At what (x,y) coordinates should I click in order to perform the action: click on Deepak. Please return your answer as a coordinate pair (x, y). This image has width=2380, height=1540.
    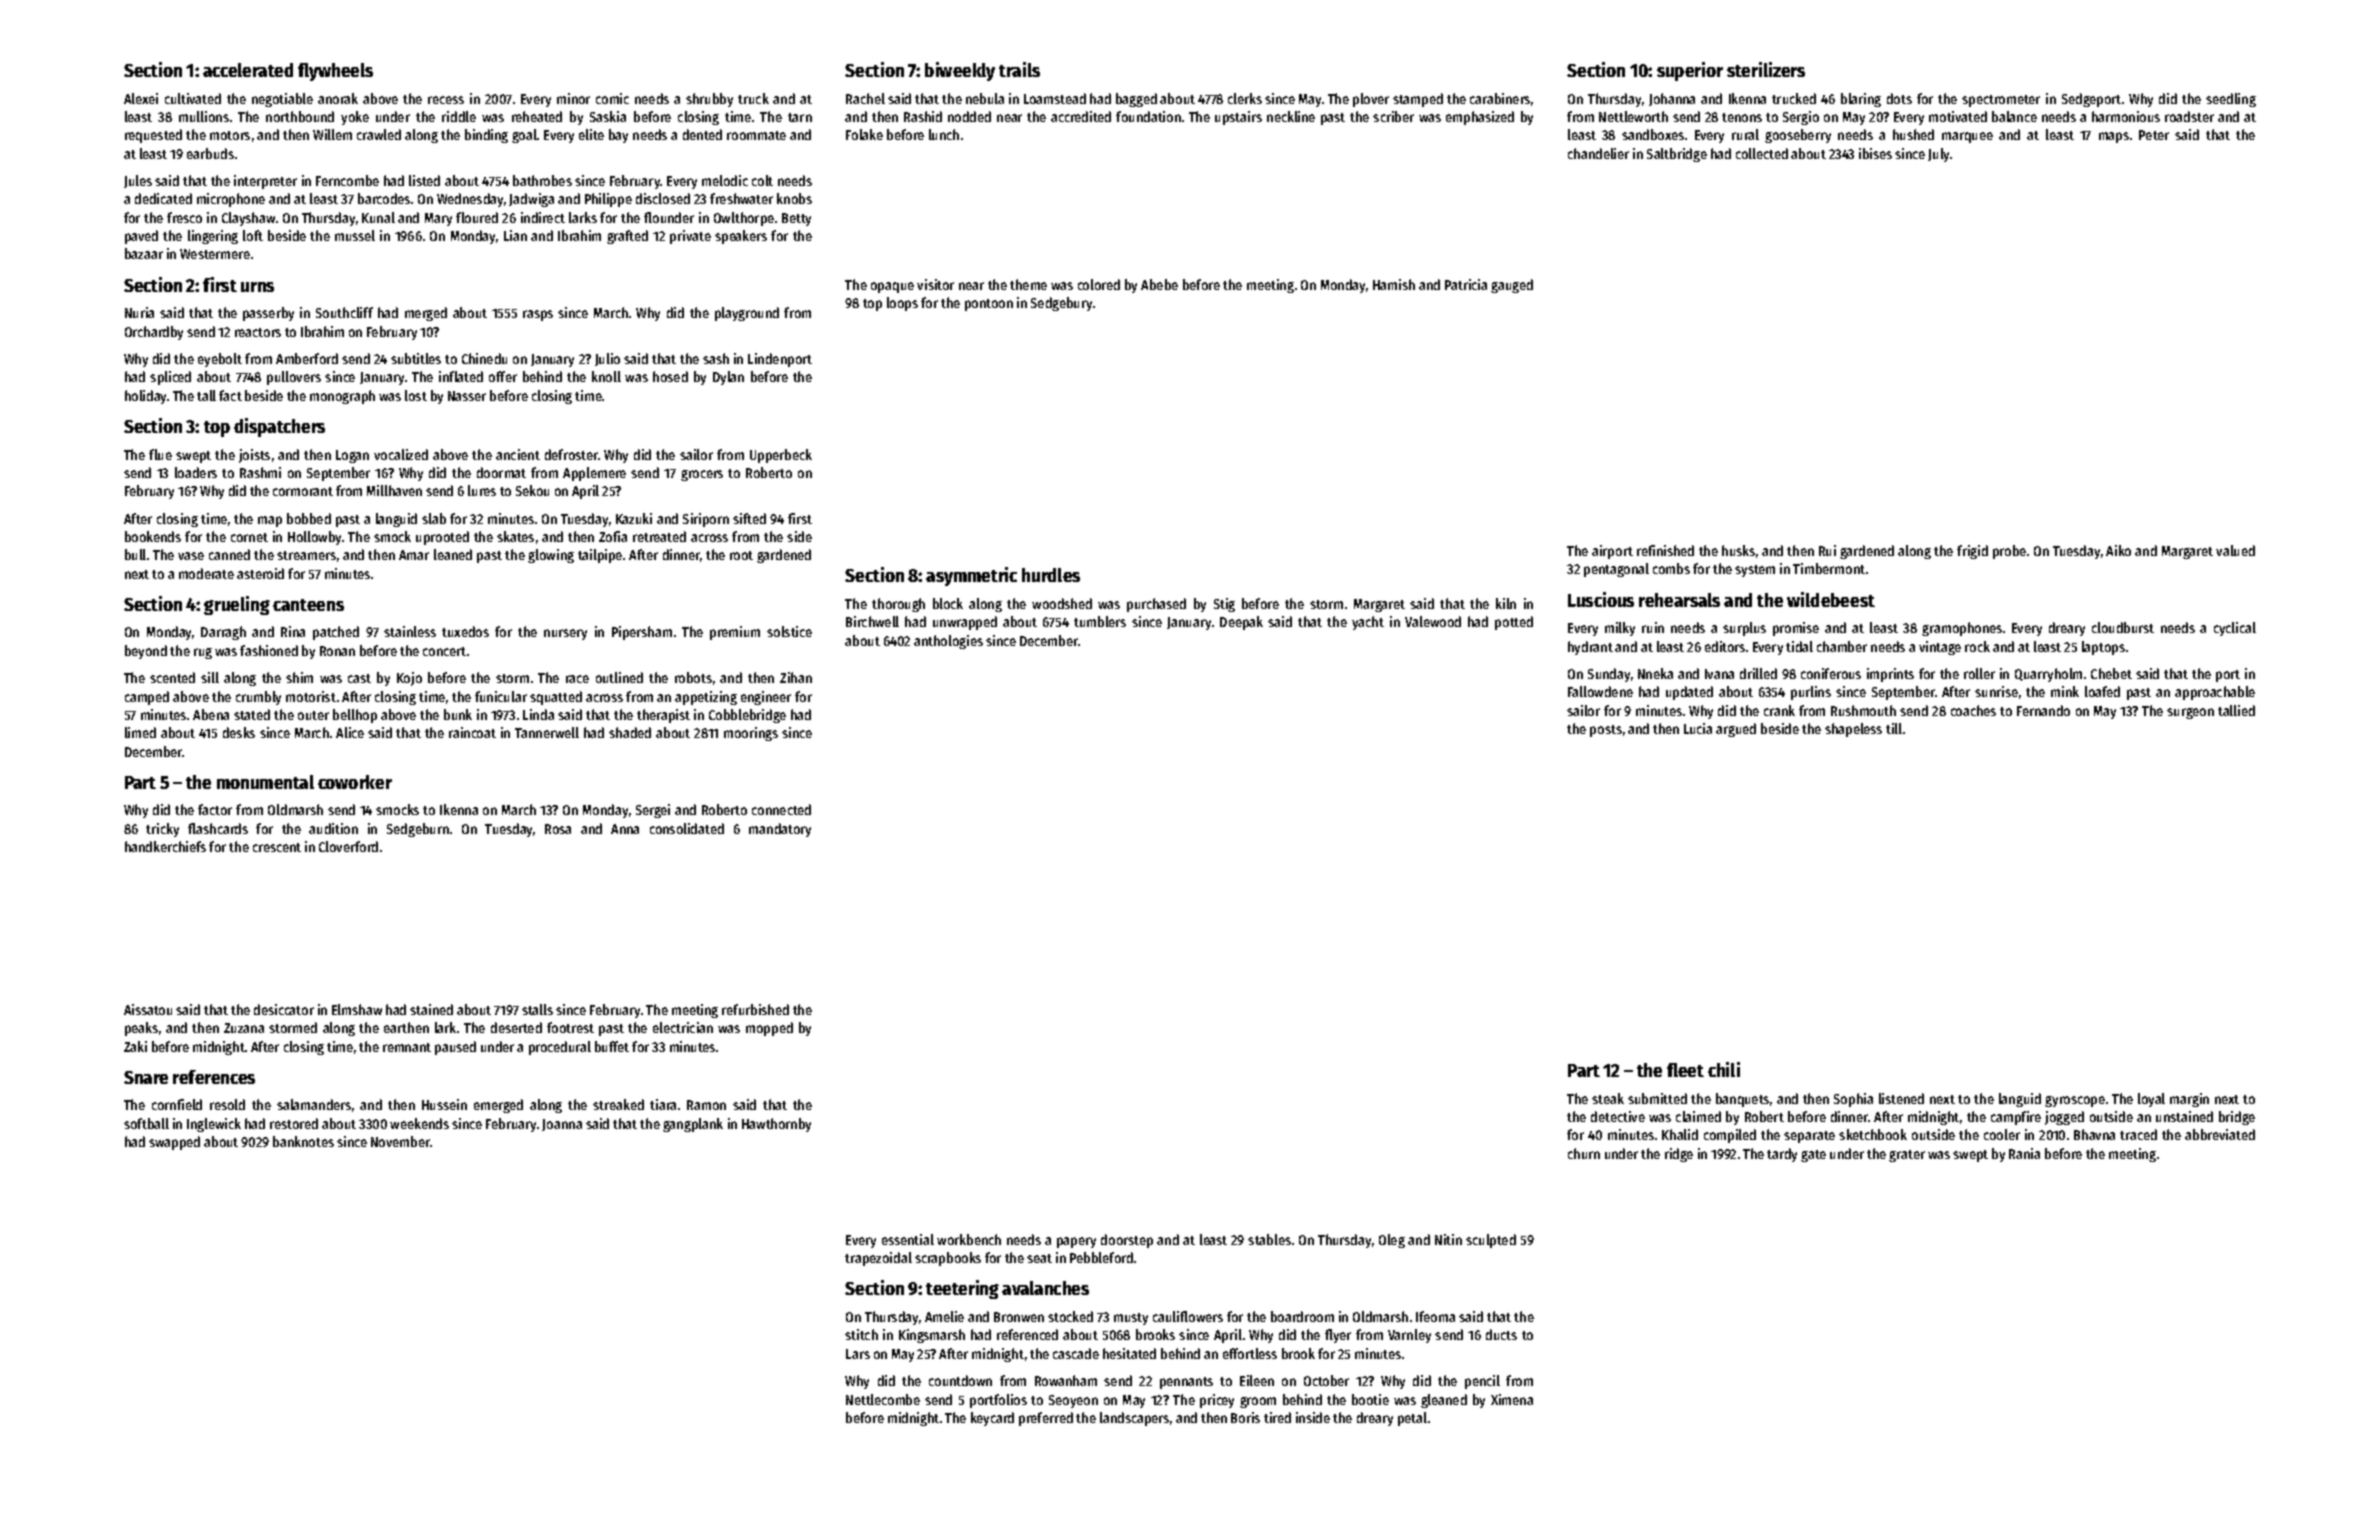
    Looking at the image, I should click on (1241, 623).
